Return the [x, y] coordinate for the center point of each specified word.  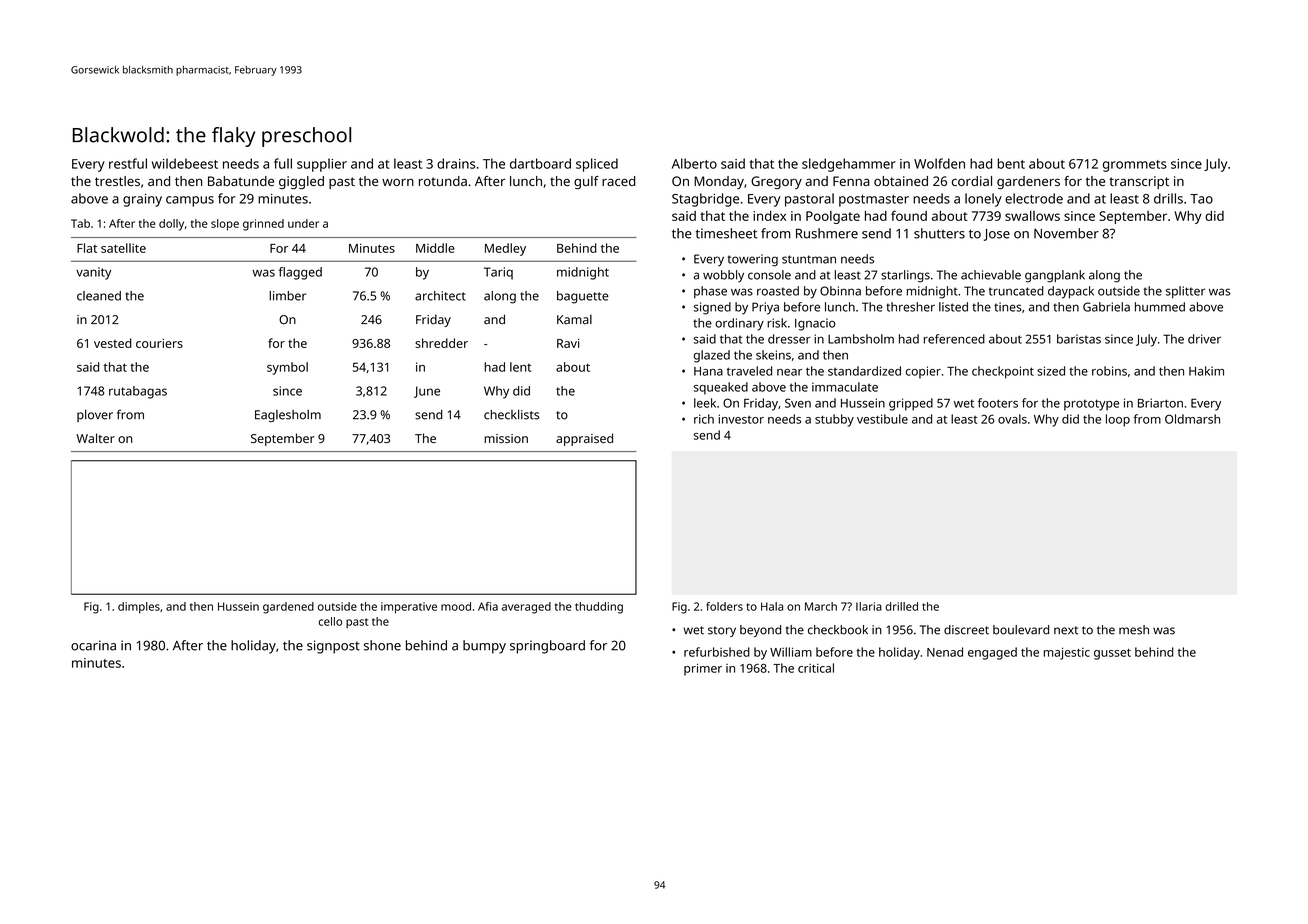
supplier [322, 165]
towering [752, 260]
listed [953, 307]
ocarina [93, 645]
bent [1011, 163]
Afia [488, 606]
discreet [966, 630]
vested [113, 343]
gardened [288, 608]
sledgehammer [849, 165]
